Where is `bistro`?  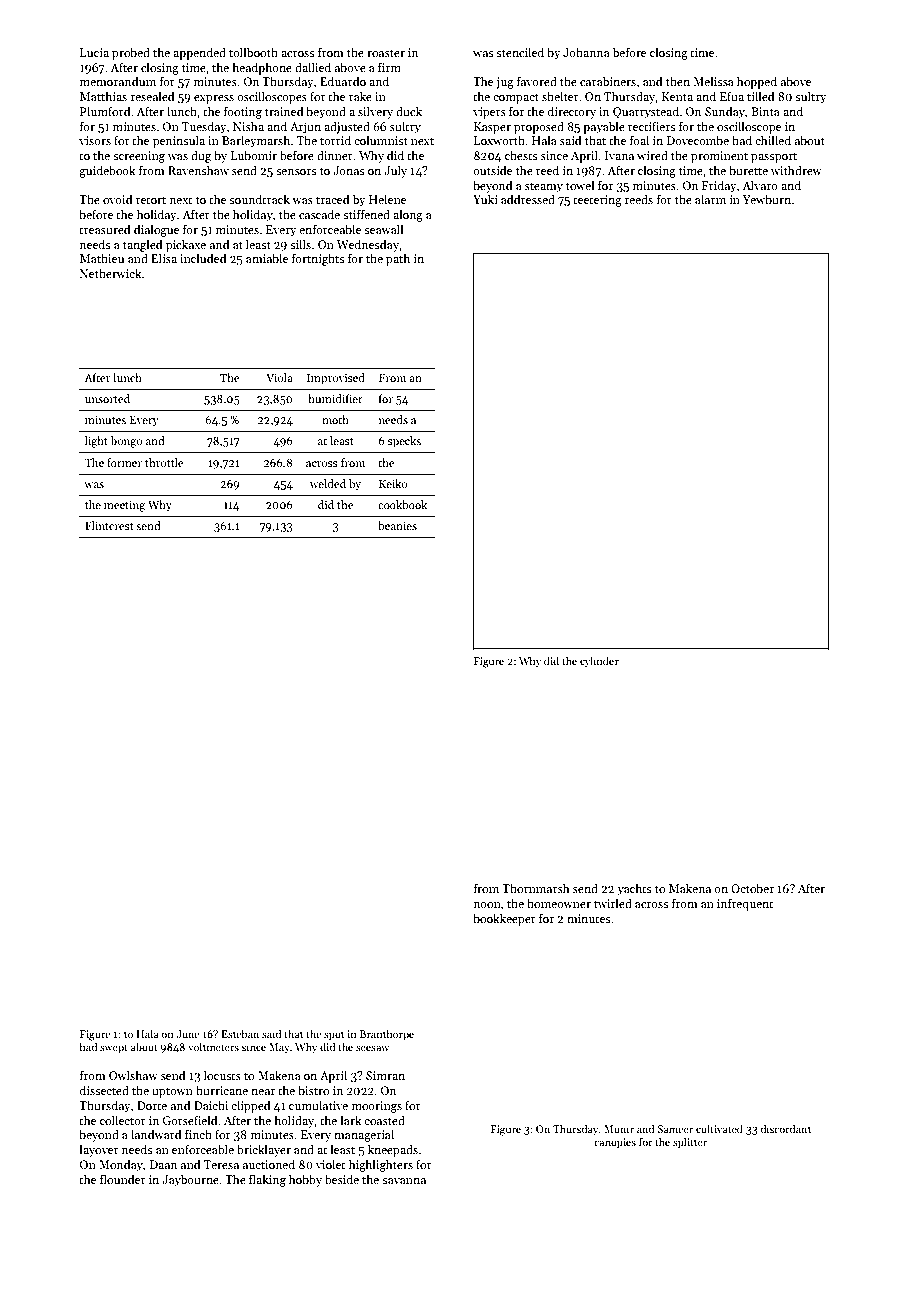
bistro is located at coordinates (313, 1090).
